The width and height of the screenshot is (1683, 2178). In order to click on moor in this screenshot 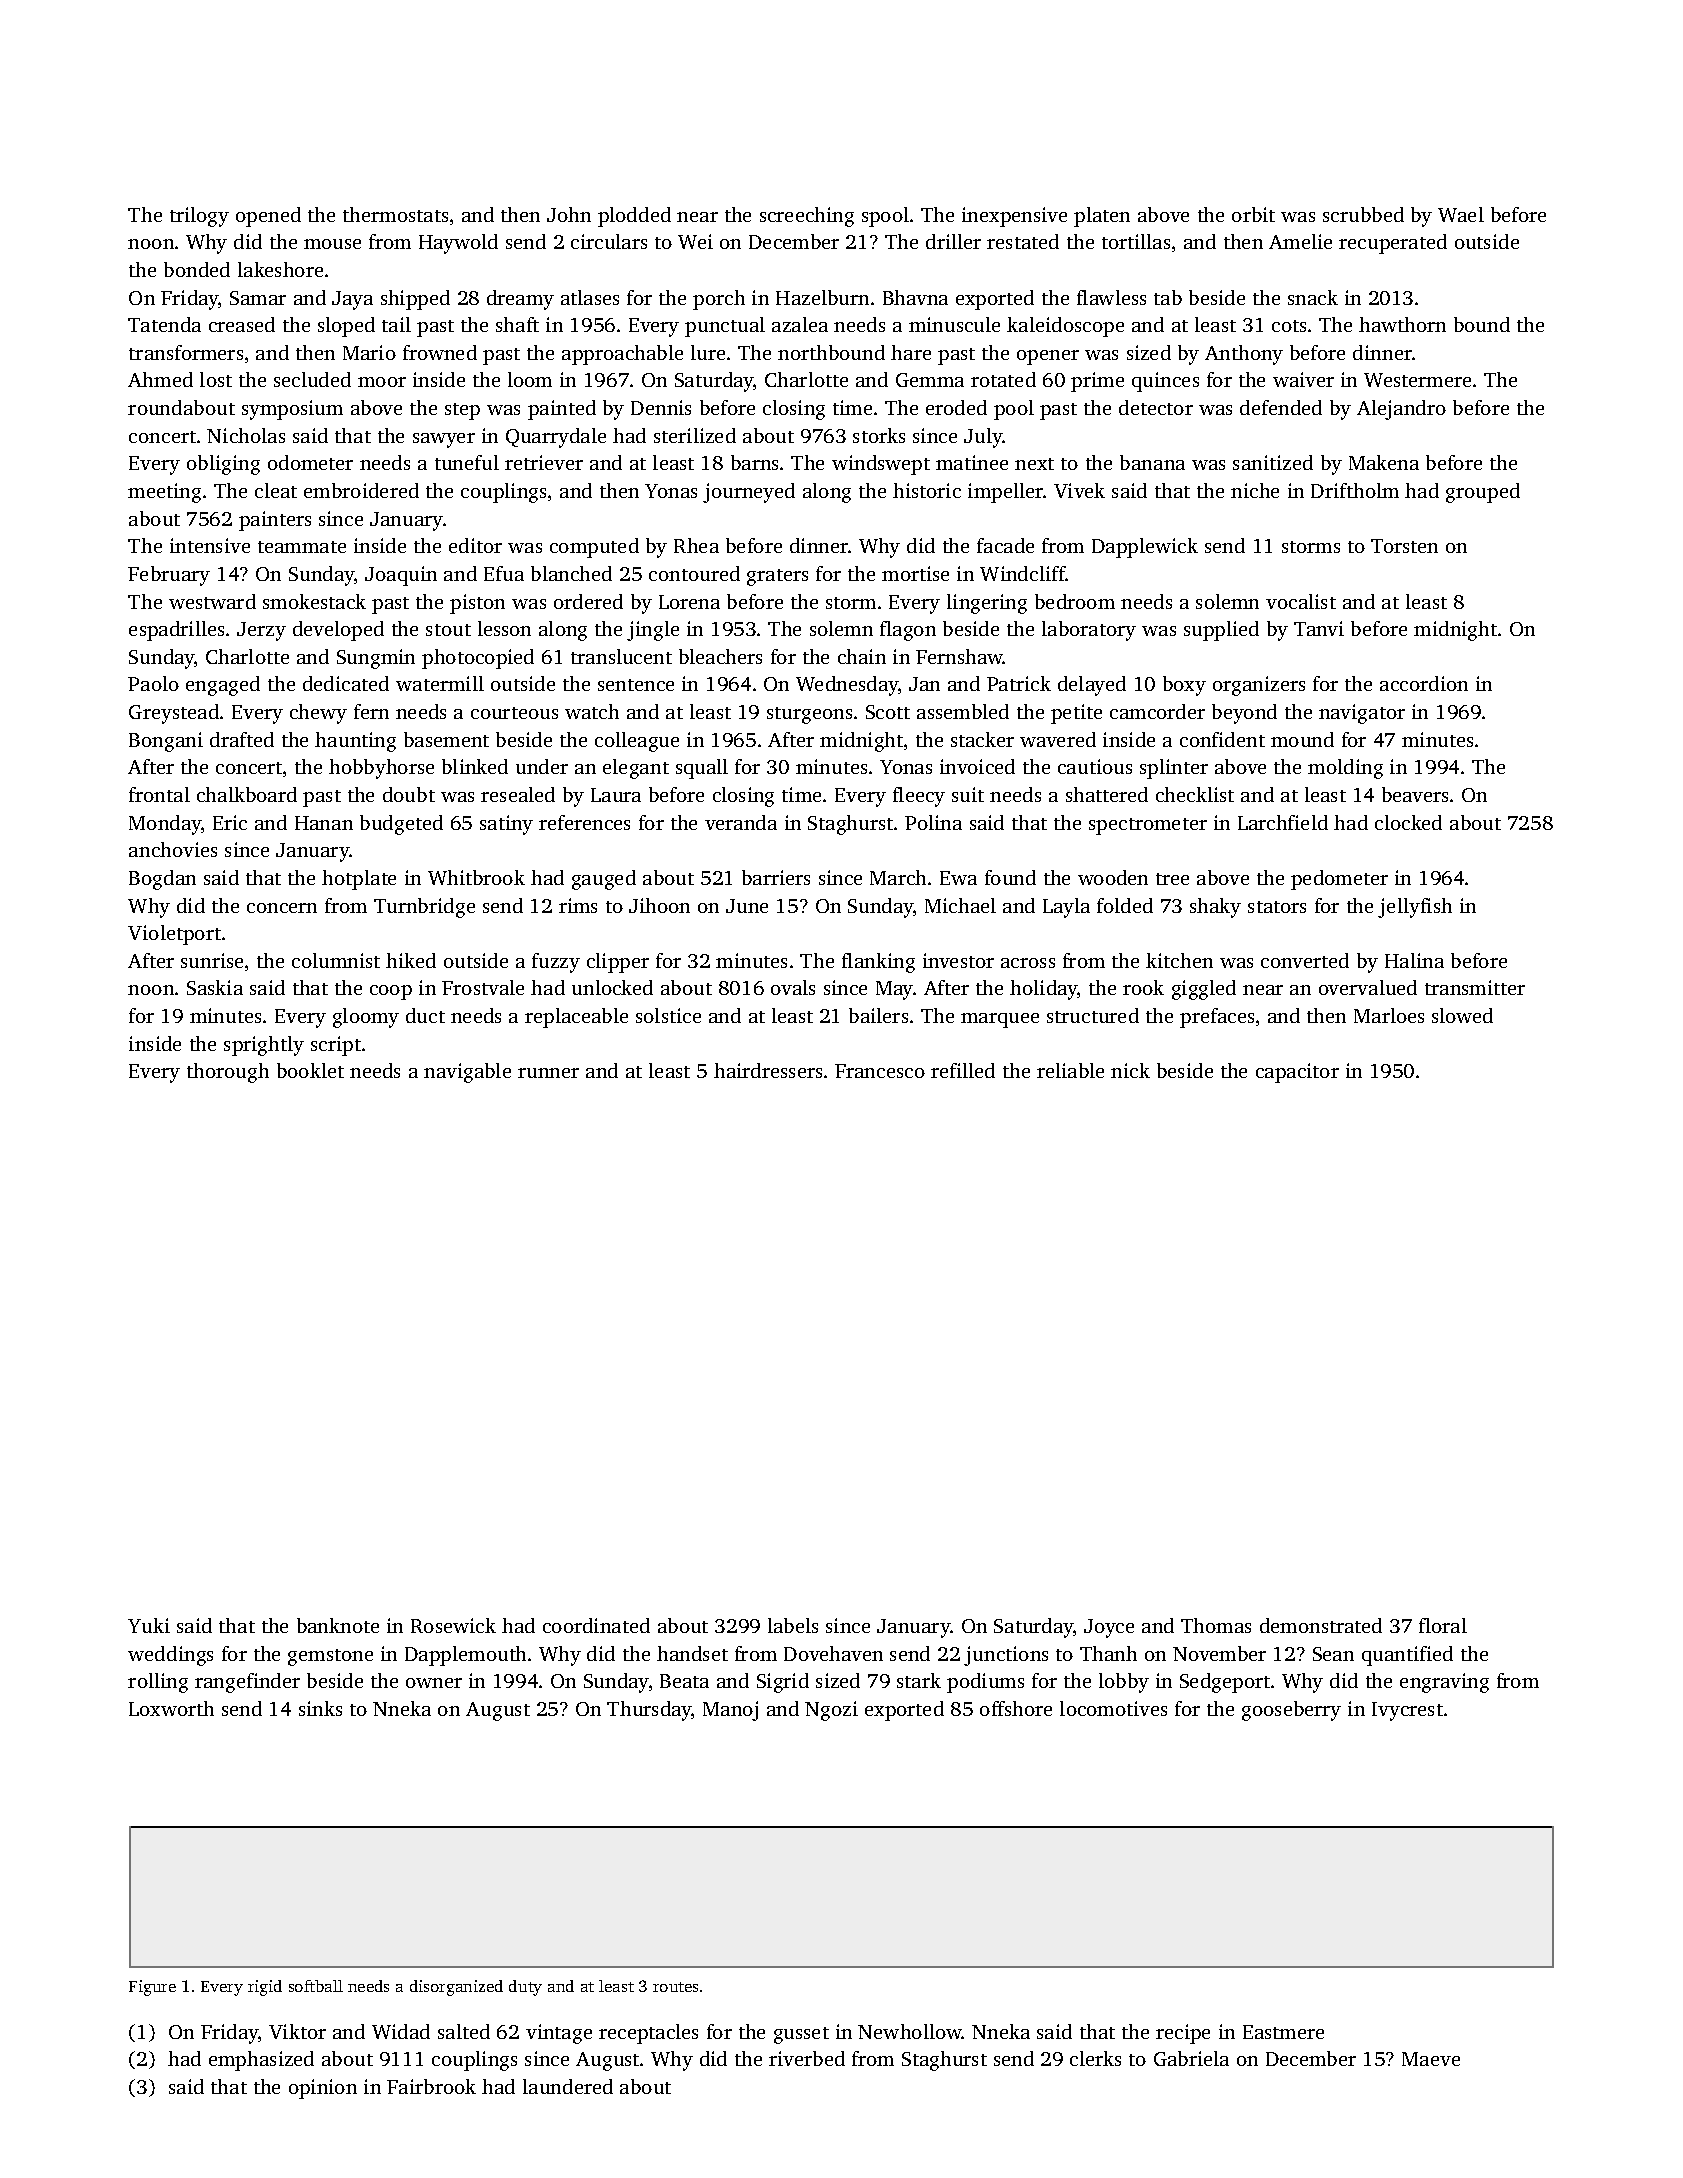, I will do `click(382, 382)`.
